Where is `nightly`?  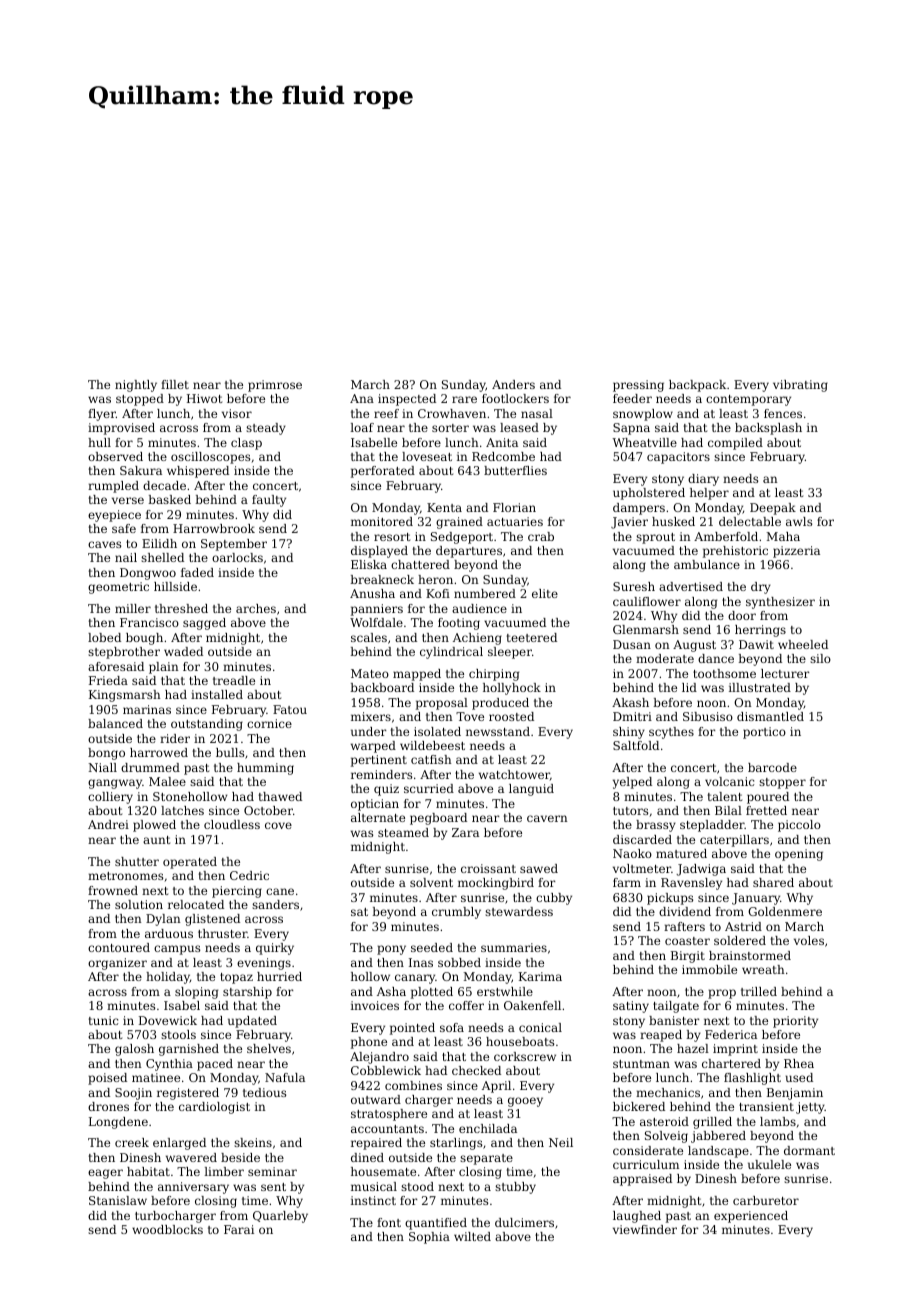
nightly is located at coordinates (136, 386).
